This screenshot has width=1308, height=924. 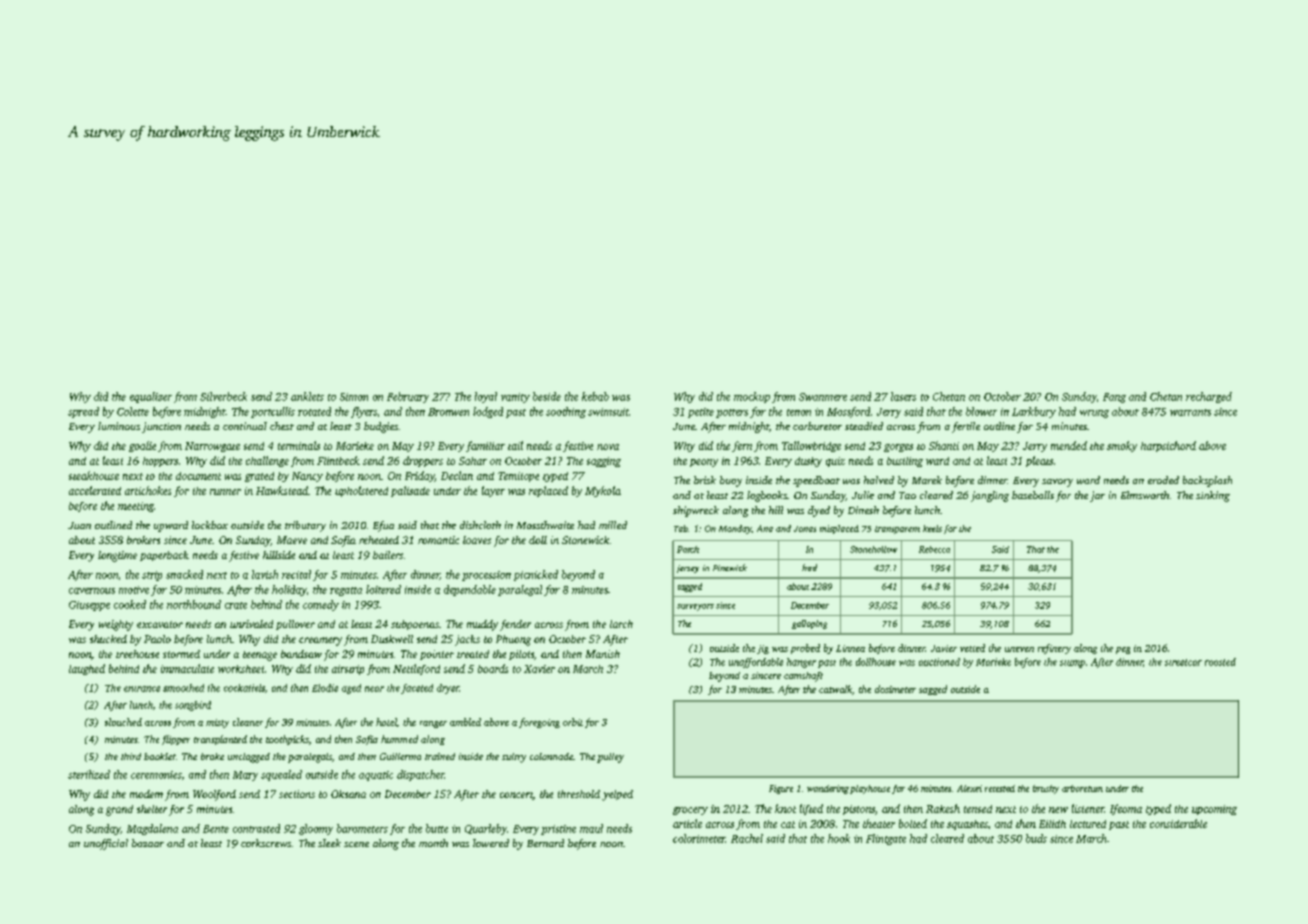 I want to click on warrants, so click(x=1190, y=412).
